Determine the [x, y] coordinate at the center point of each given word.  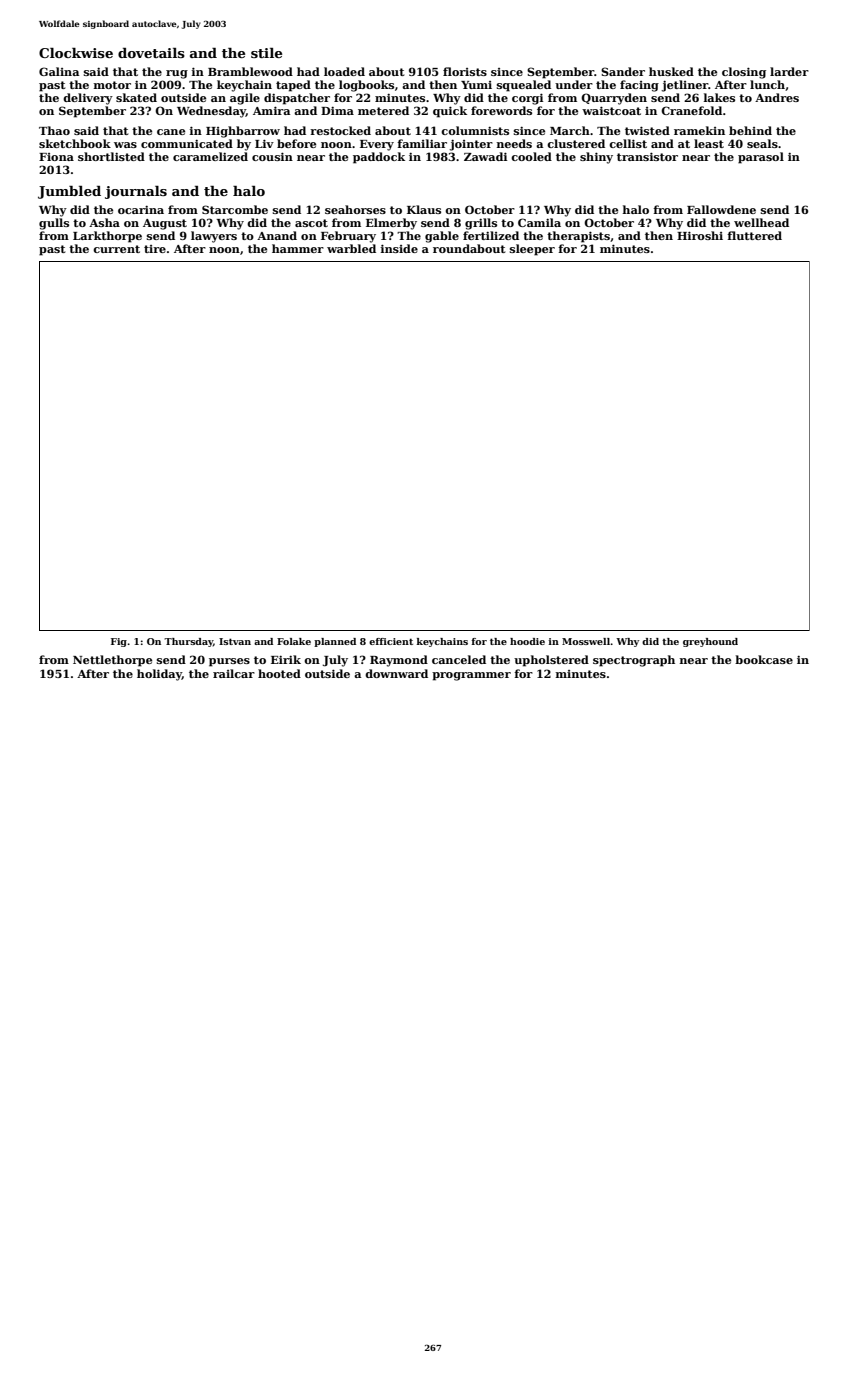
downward [396, 673]
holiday [159, 675]
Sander [623, 71]
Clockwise [76, 53]
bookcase [764, 659]
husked [671, 71]
